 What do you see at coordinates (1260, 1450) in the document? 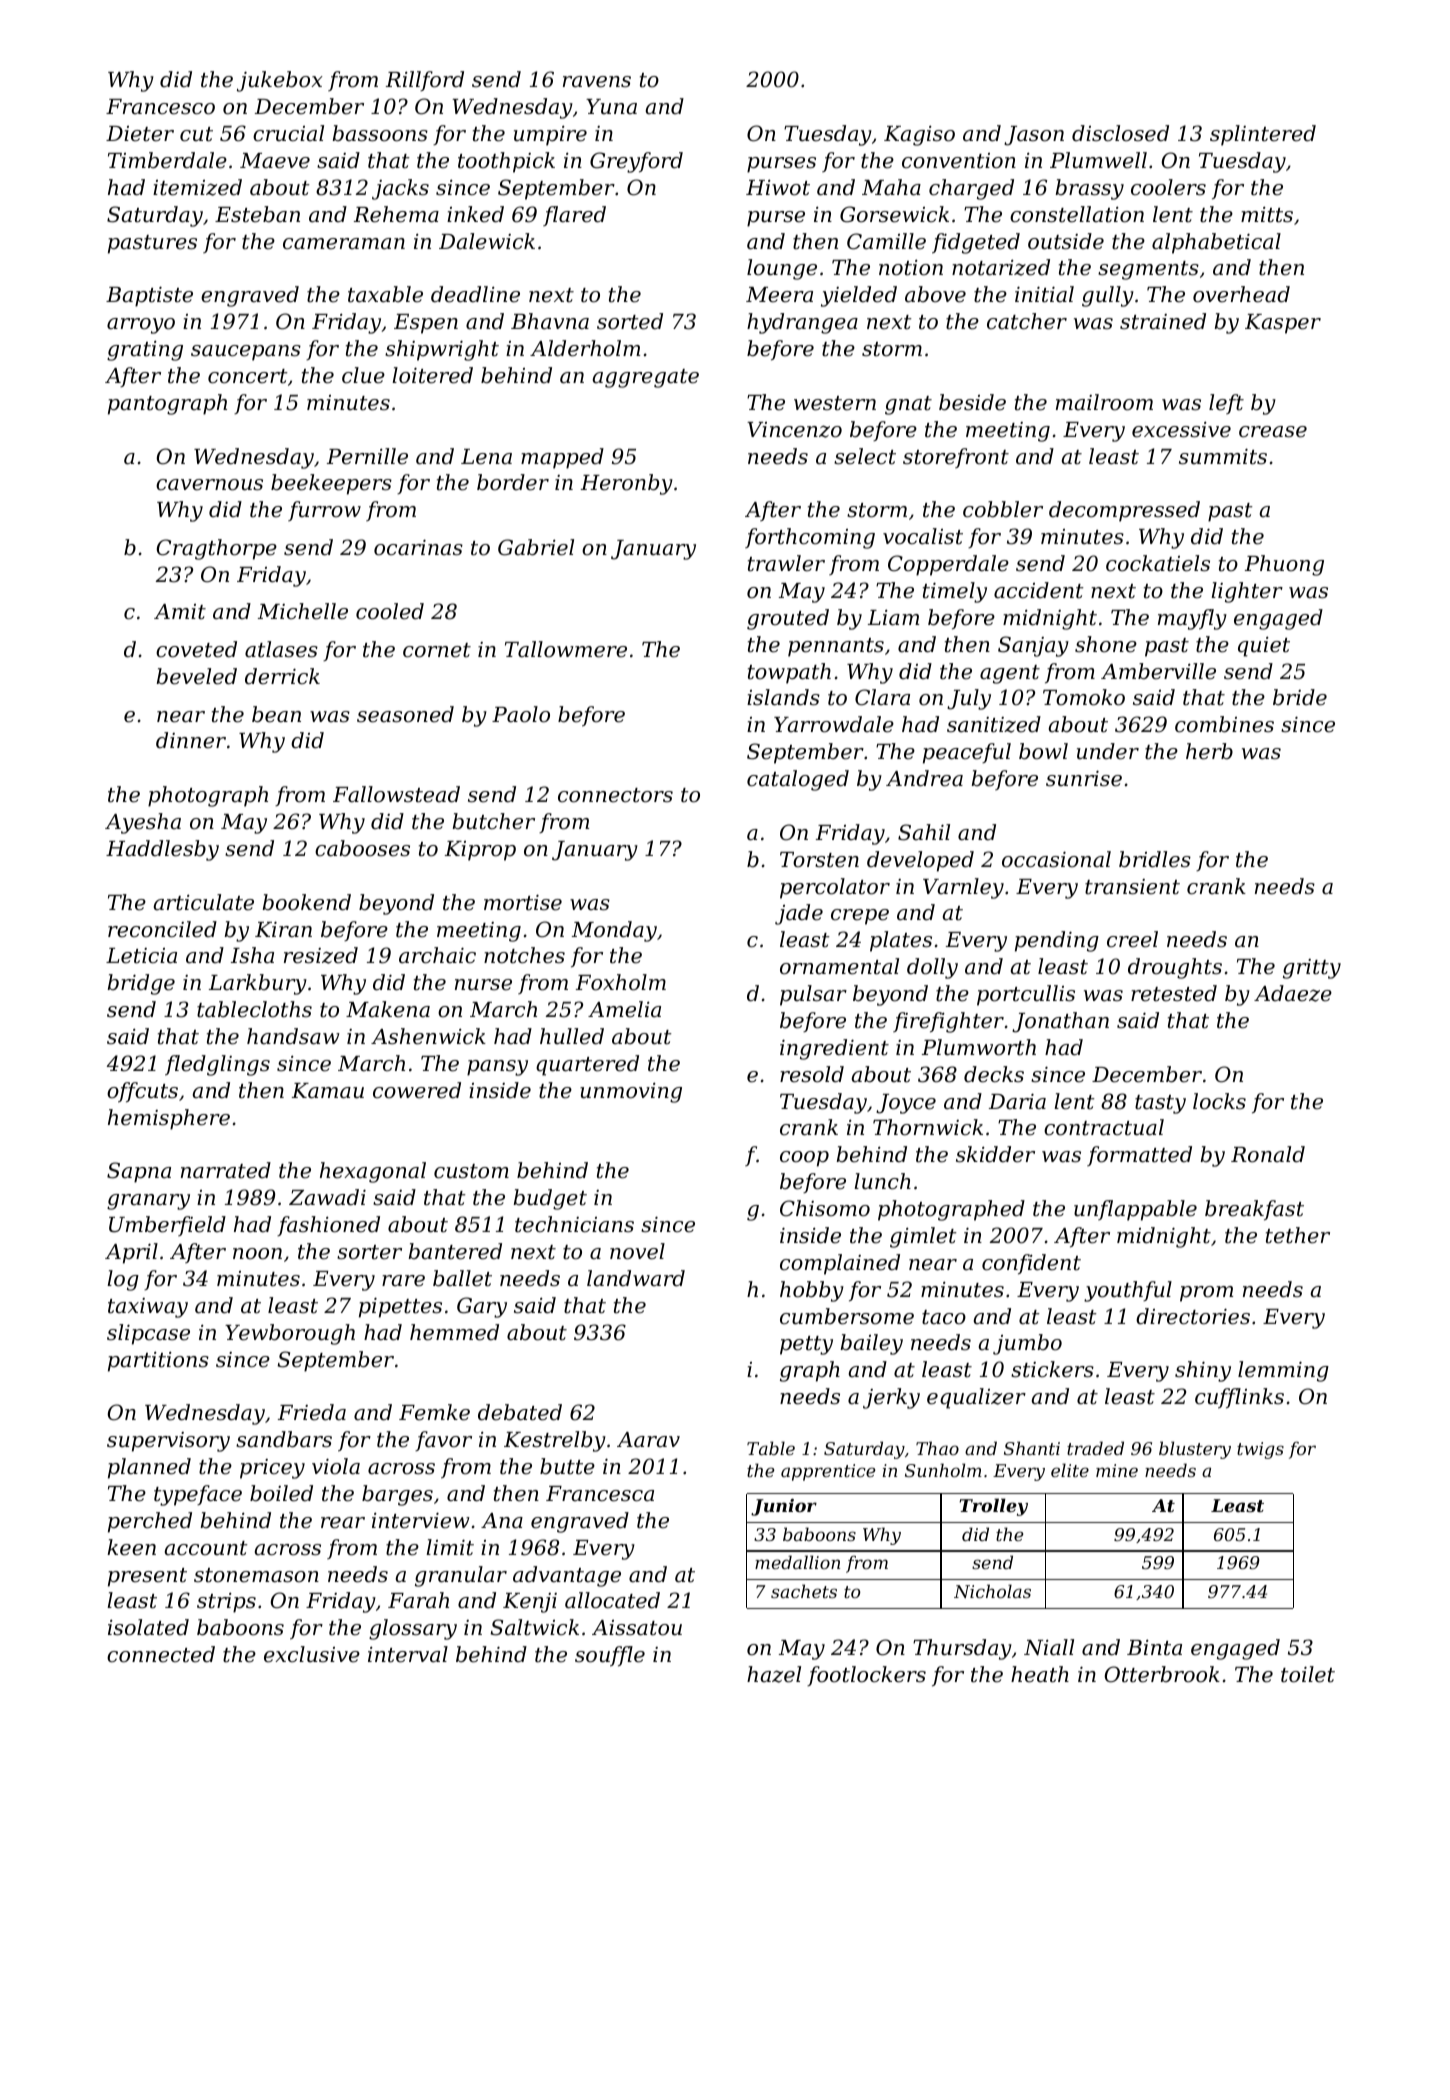
I see `twigs` at bounding box center [1260, 1450].
